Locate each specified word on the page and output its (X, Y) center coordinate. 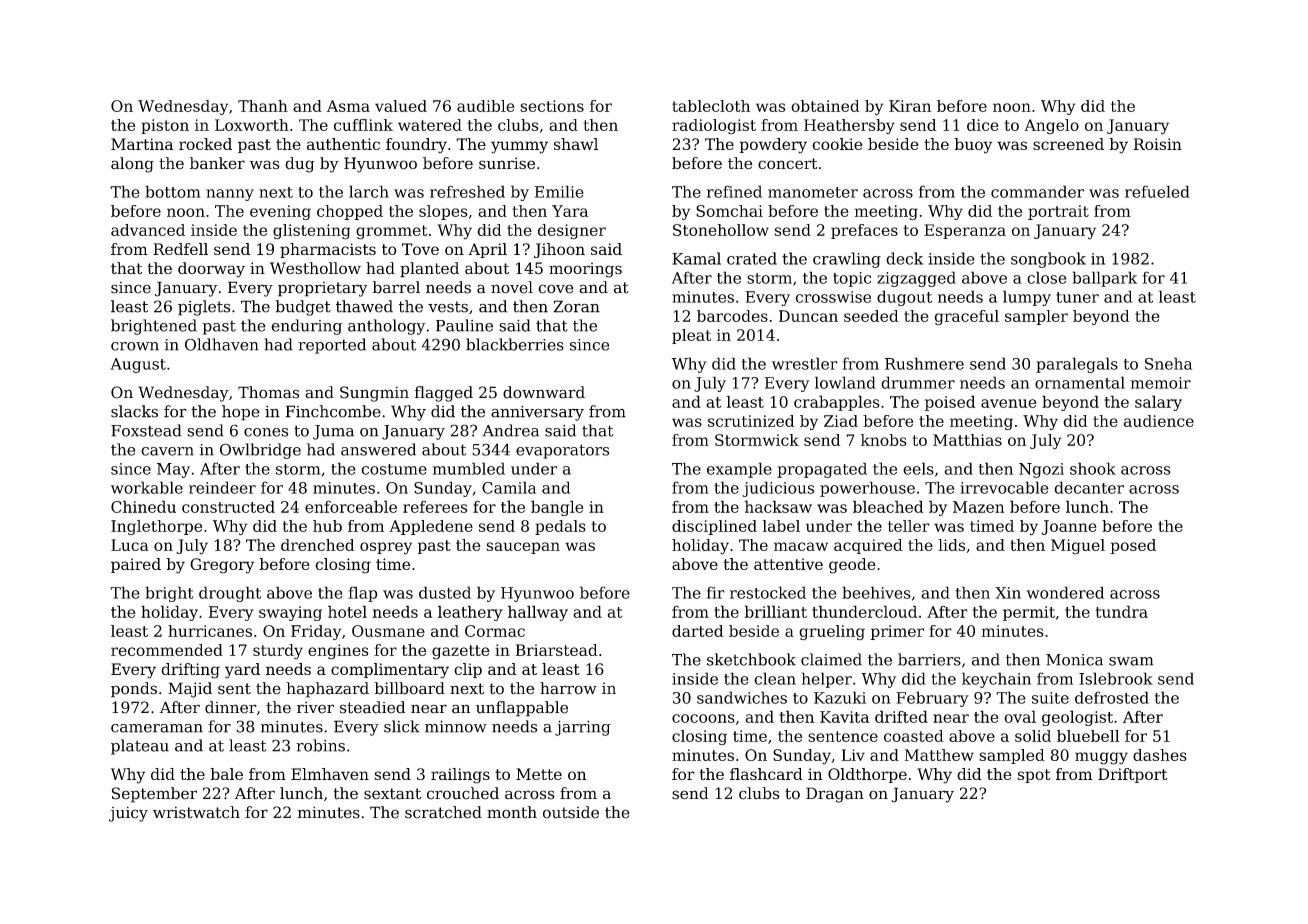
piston (165, 126)
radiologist (714, 127)
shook (1093, 468)
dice (983, 125)
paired (136, 565)
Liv (853, 755)
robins (320, 745)
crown (135, 346)
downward (544, 392)
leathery (470, 613)
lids (952, 545)
